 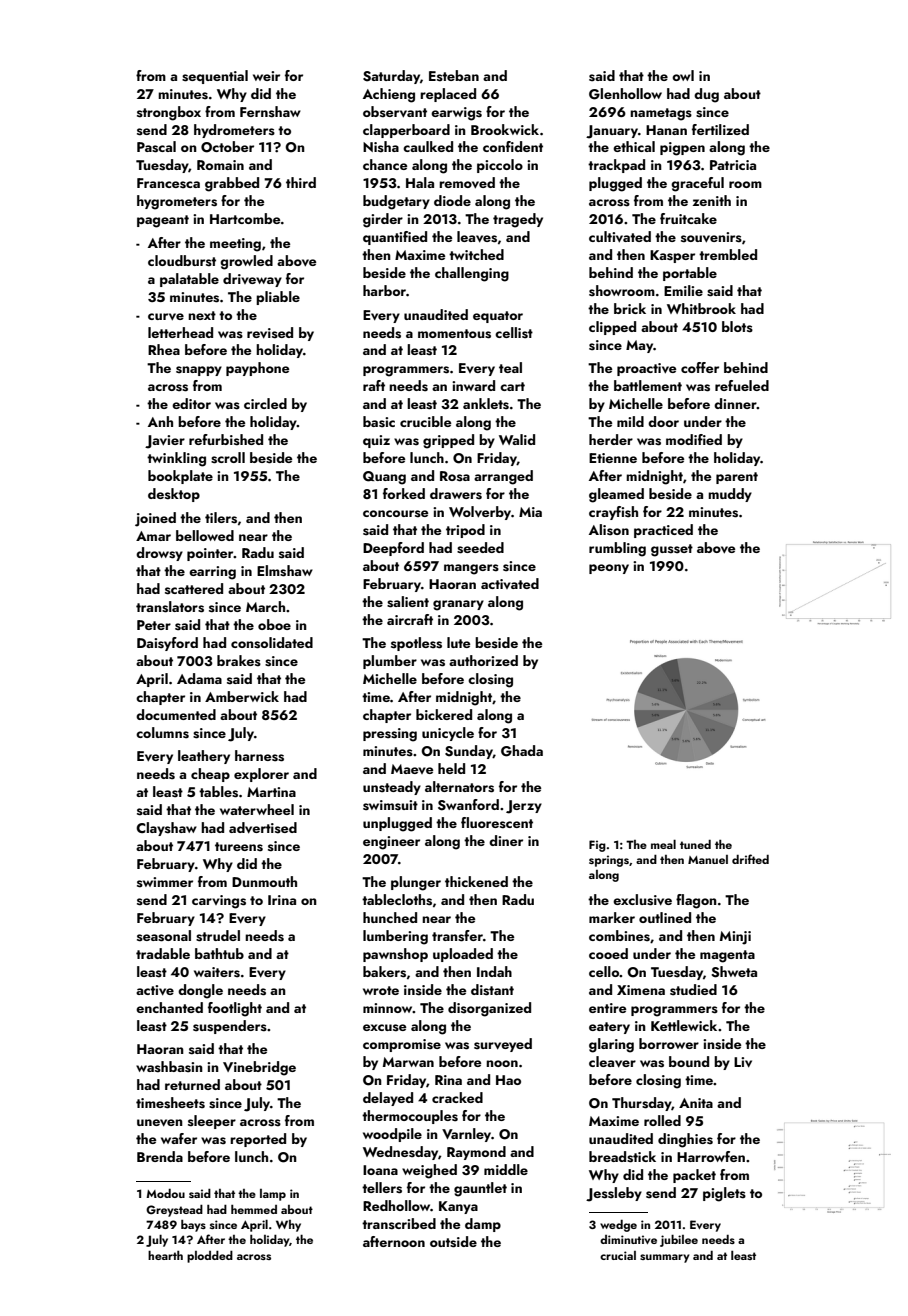 I want to click on strongbox, so click(x=169, y=113).
